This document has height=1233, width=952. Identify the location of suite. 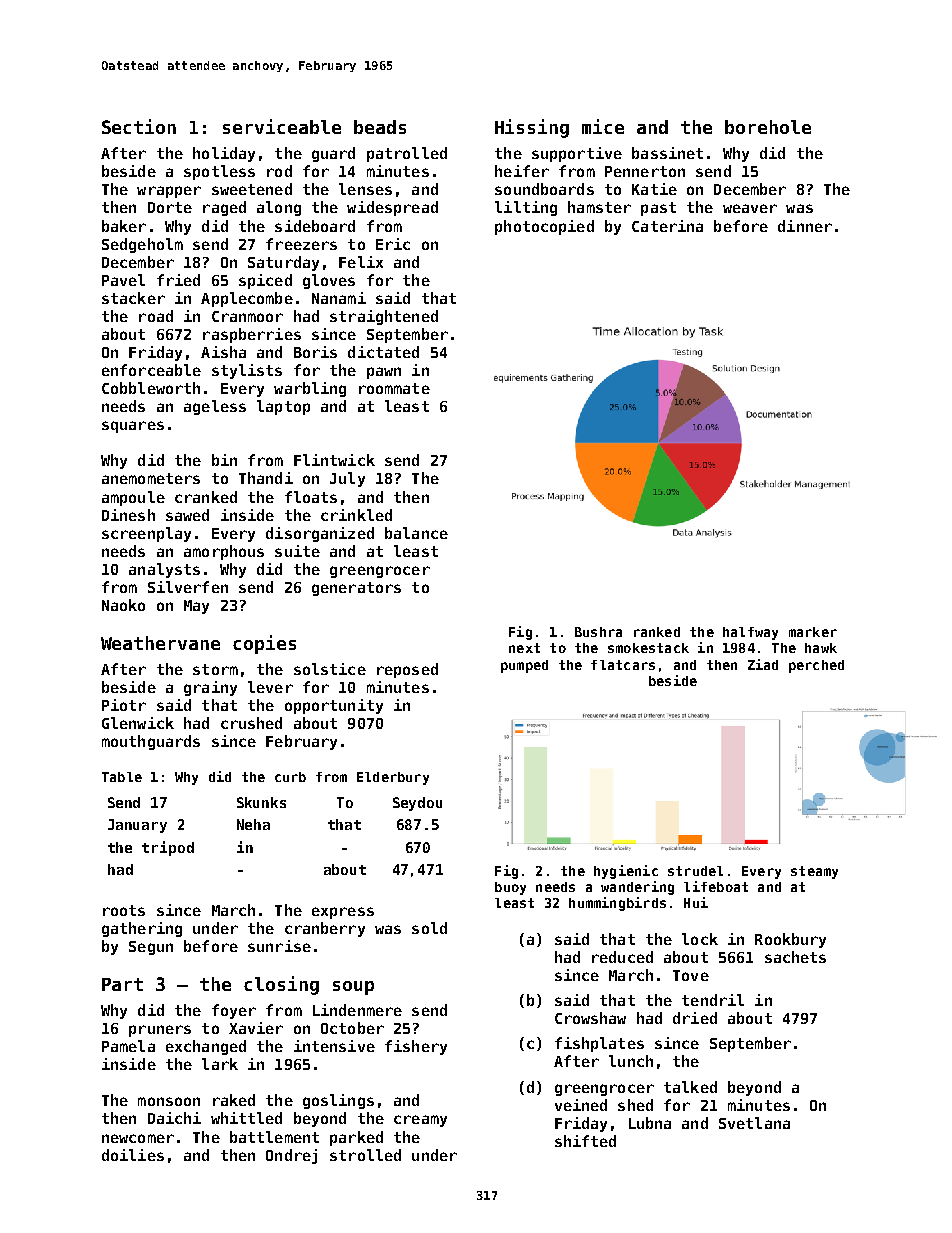
(297, 551).
